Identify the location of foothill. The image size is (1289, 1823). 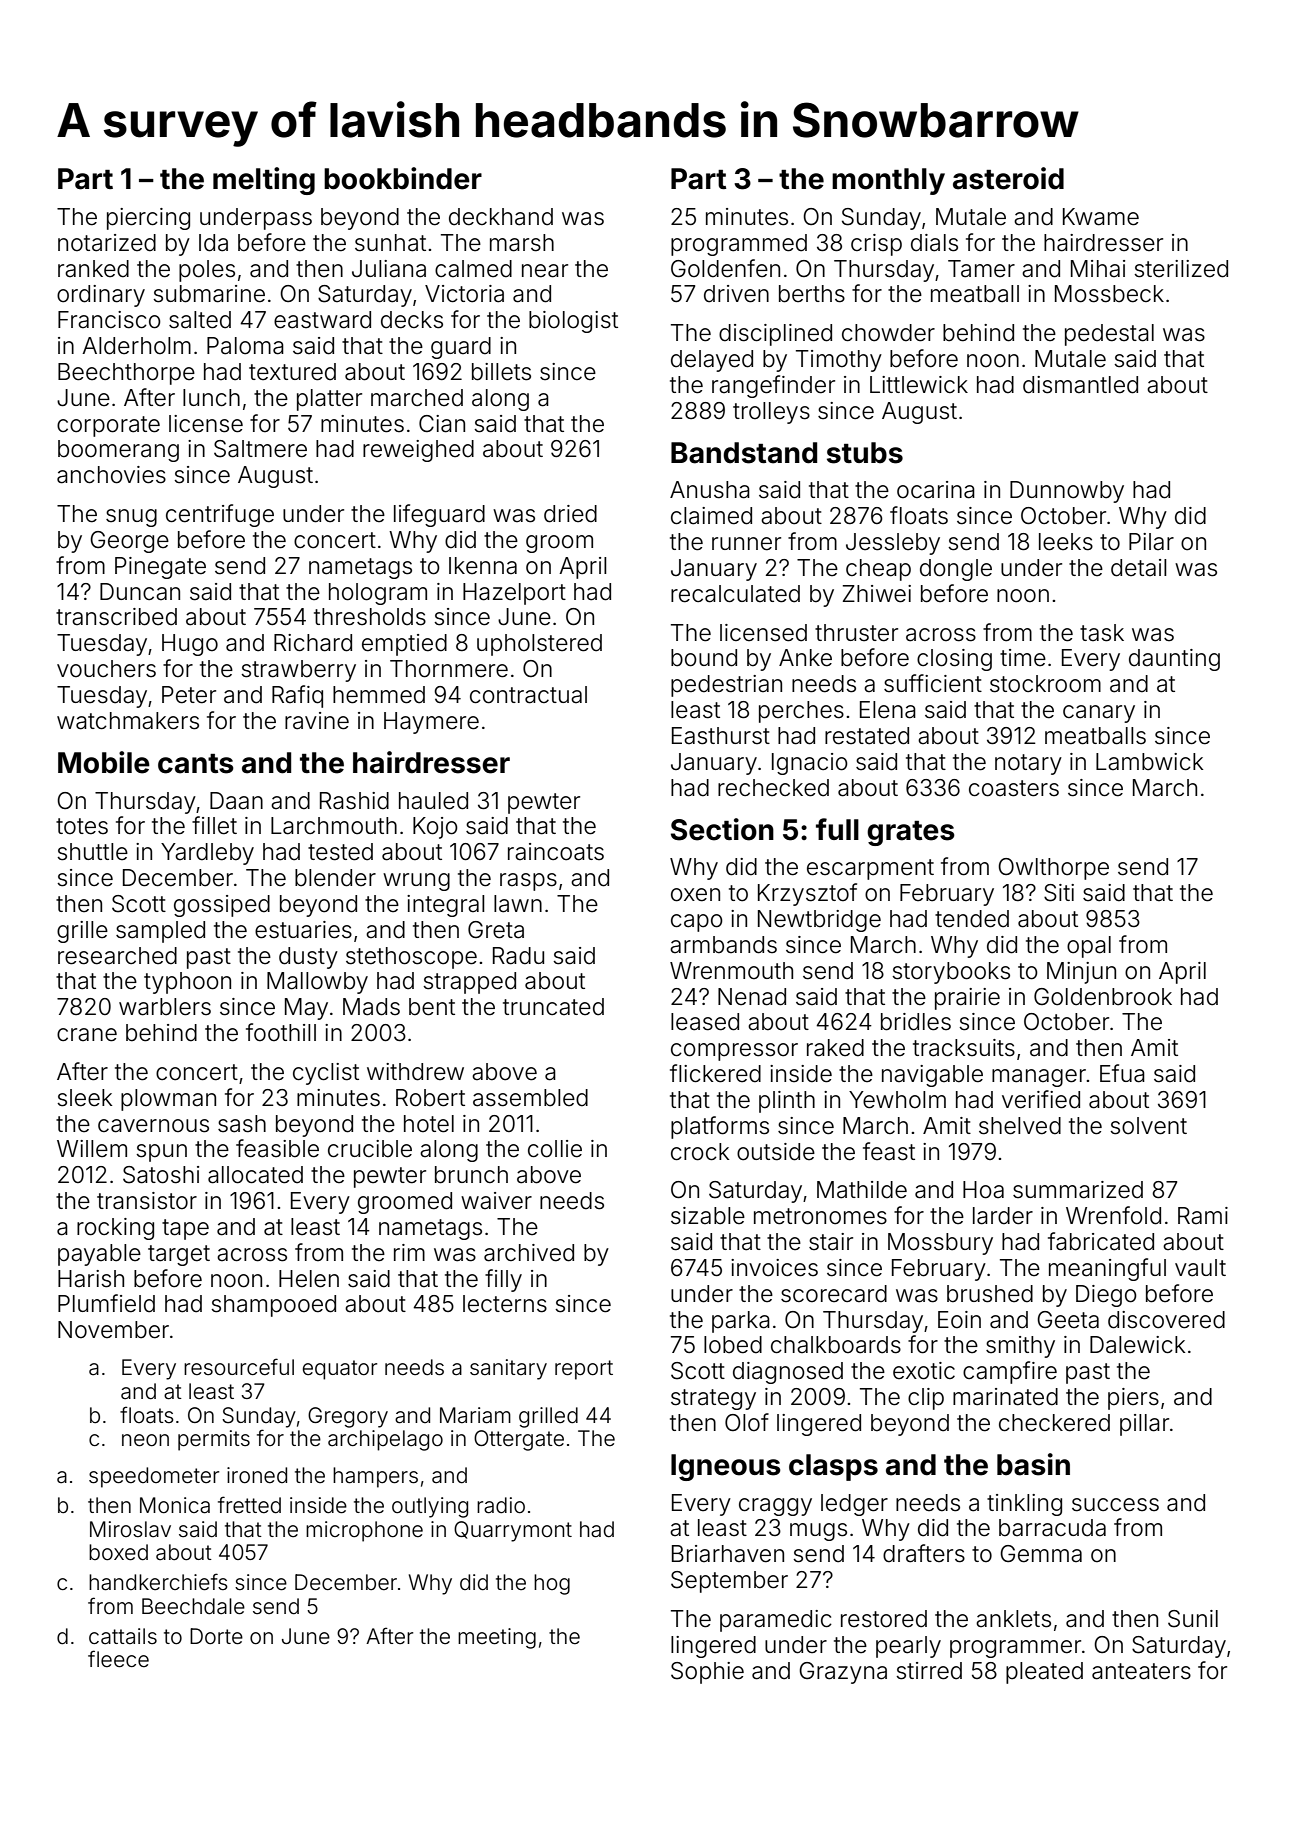
(281, 1032).
